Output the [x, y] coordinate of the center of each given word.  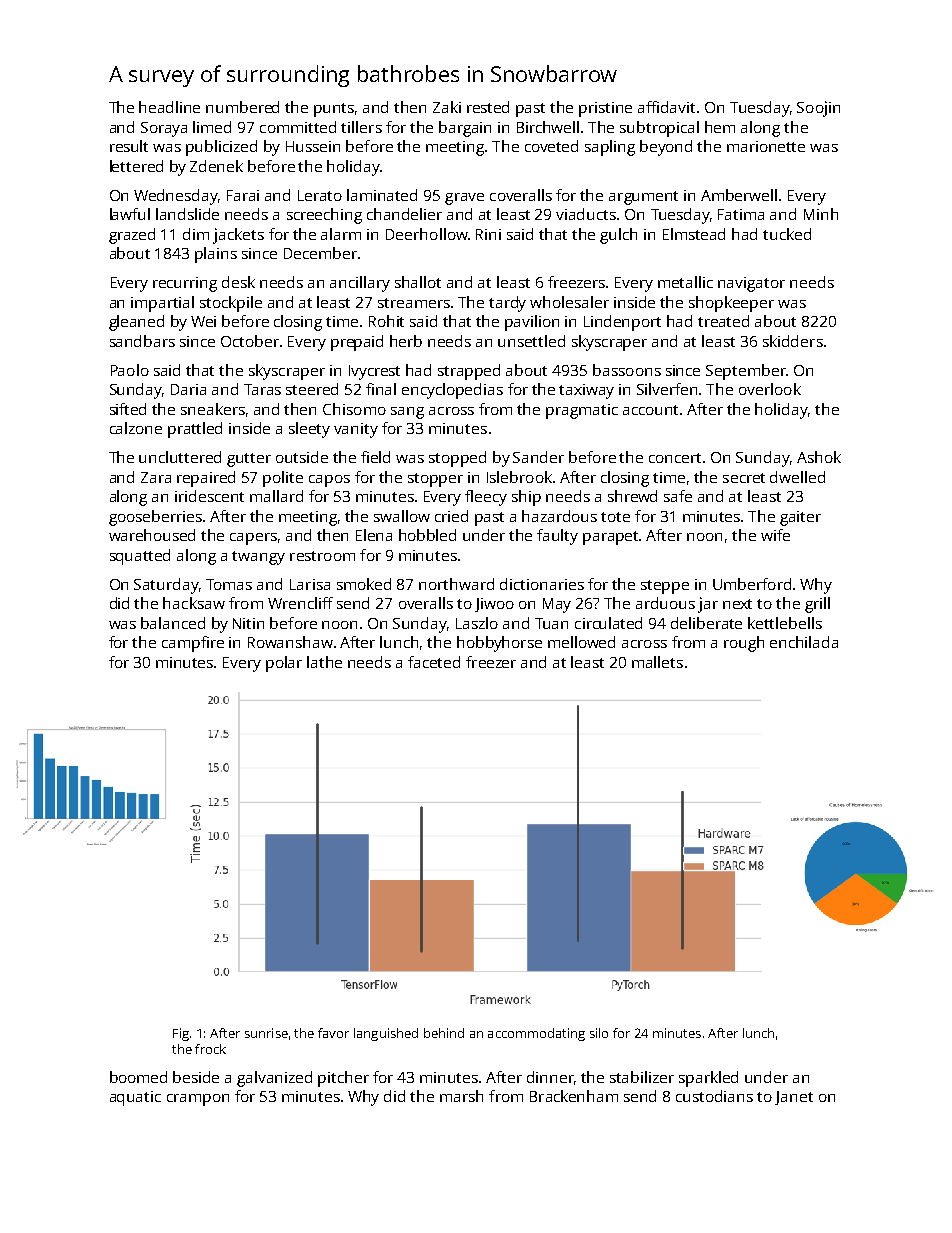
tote [615, 517]
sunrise [266, 1033]
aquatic [135, 1098]
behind [444, 1033]
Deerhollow [427, 234]
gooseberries [155, 518]
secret [744, 478]
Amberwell [739, 195]
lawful [130, 214]
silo [599, 1033]
